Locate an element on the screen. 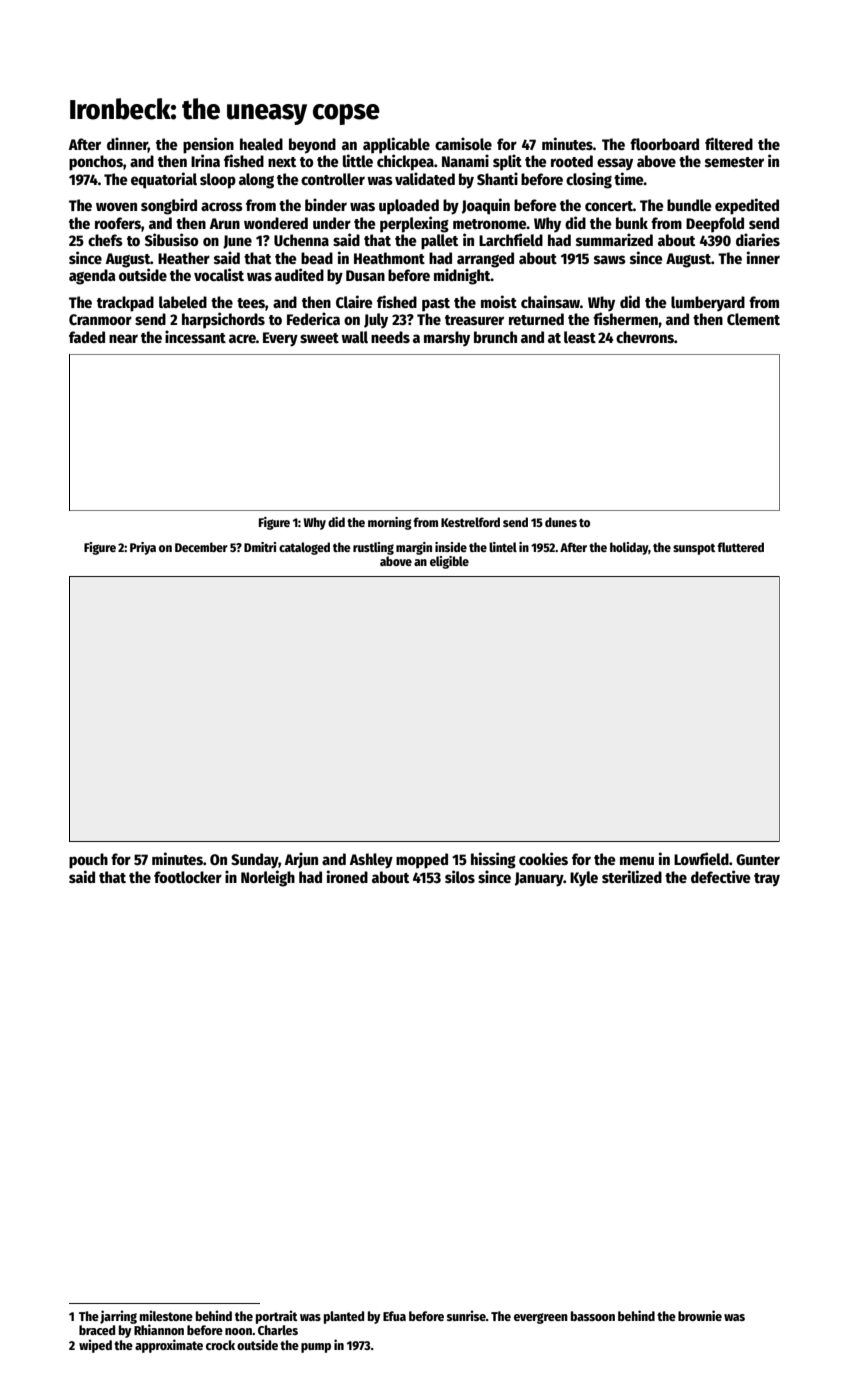 This screenshot has height=1400, width=849. healed is located at coordinates (261, 144).
